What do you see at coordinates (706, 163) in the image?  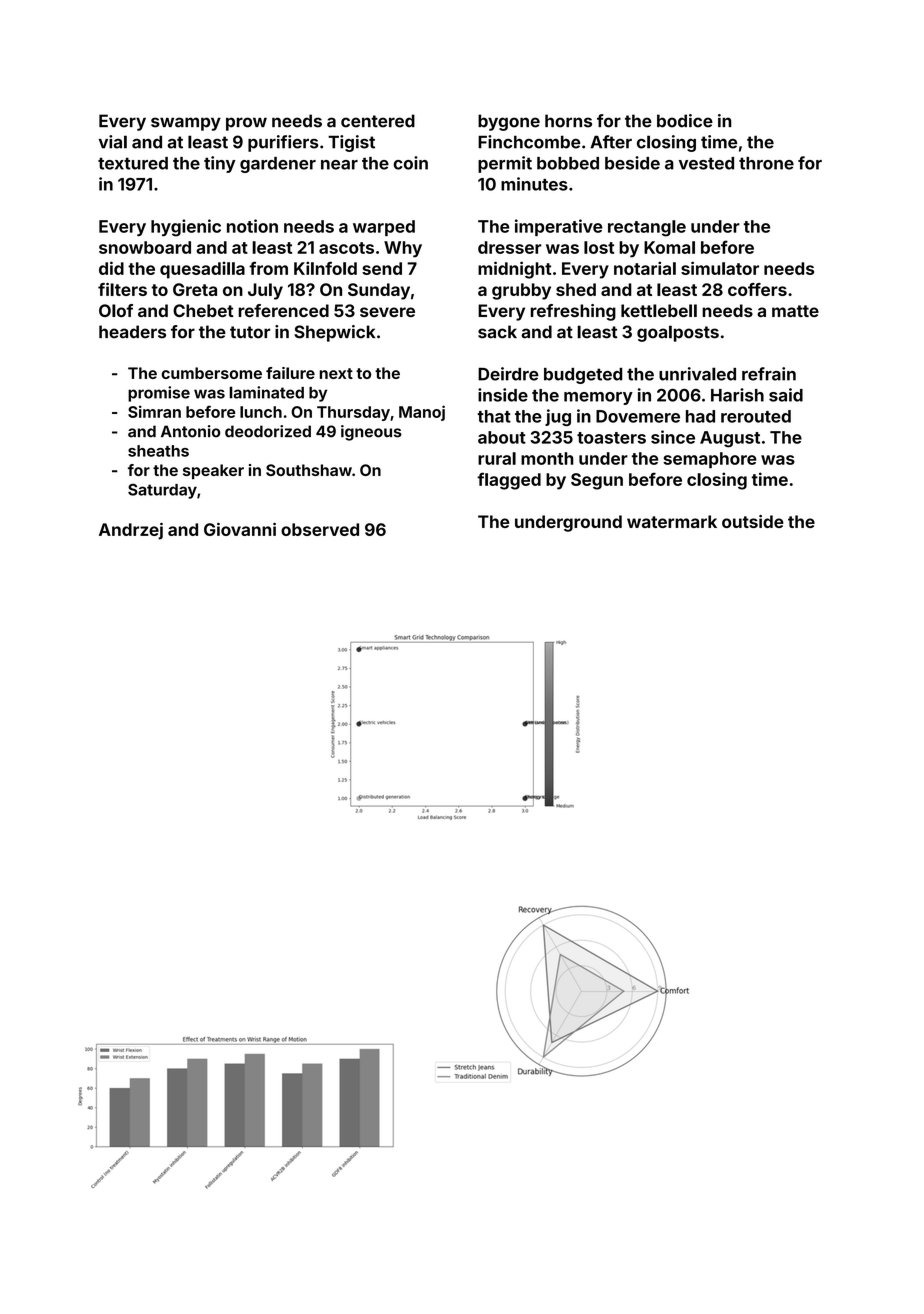 I see `vested` at bounding box center [706, 163].
